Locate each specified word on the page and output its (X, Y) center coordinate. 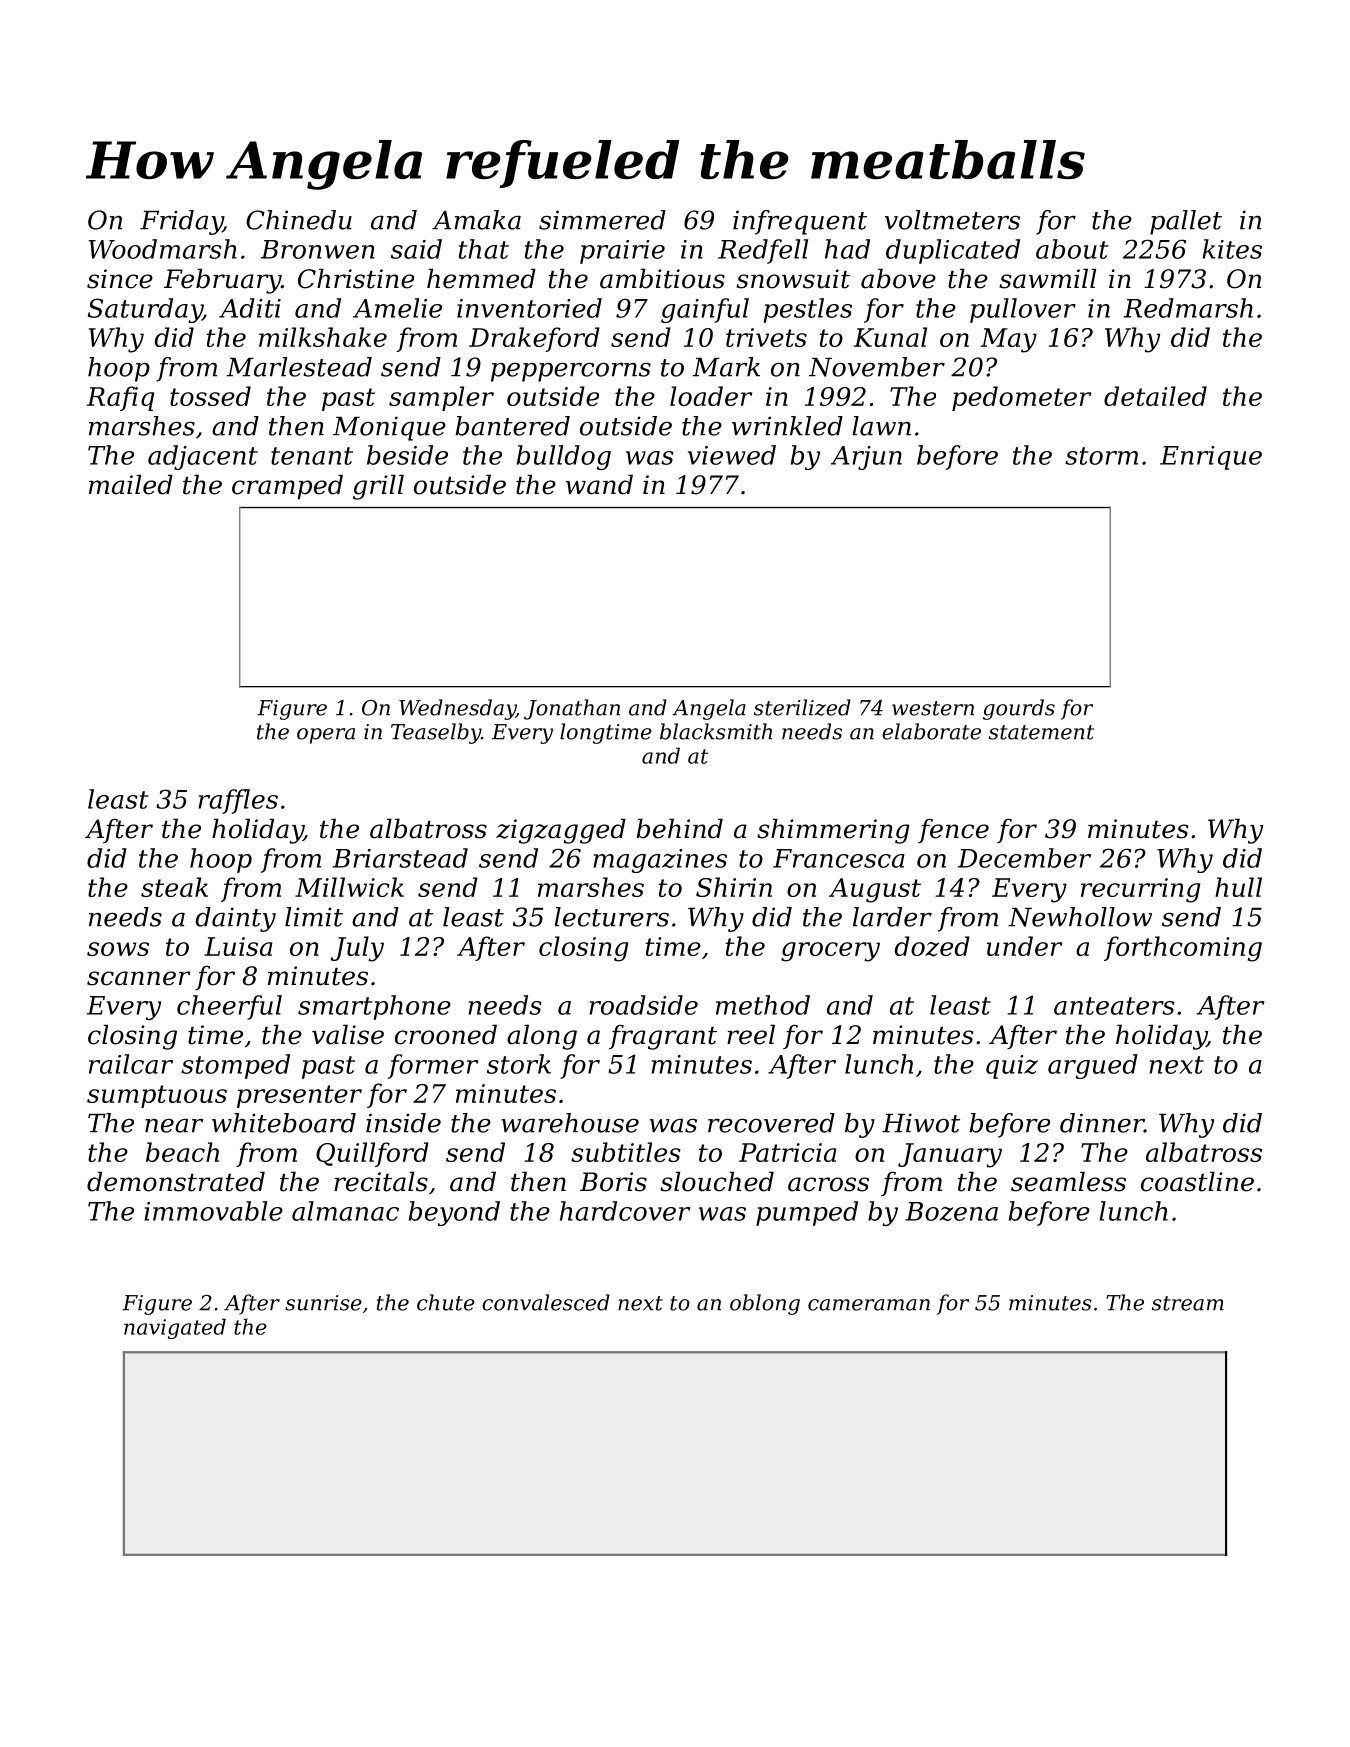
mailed (131, 484)
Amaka (476, 220)
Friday (181, 222)
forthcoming (1183, 949)
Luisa (238, 946)
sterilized (802, 707)
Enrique (1211, 458)
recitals (381, 1181)
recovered (771, 1123)
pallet (1186, 222)
